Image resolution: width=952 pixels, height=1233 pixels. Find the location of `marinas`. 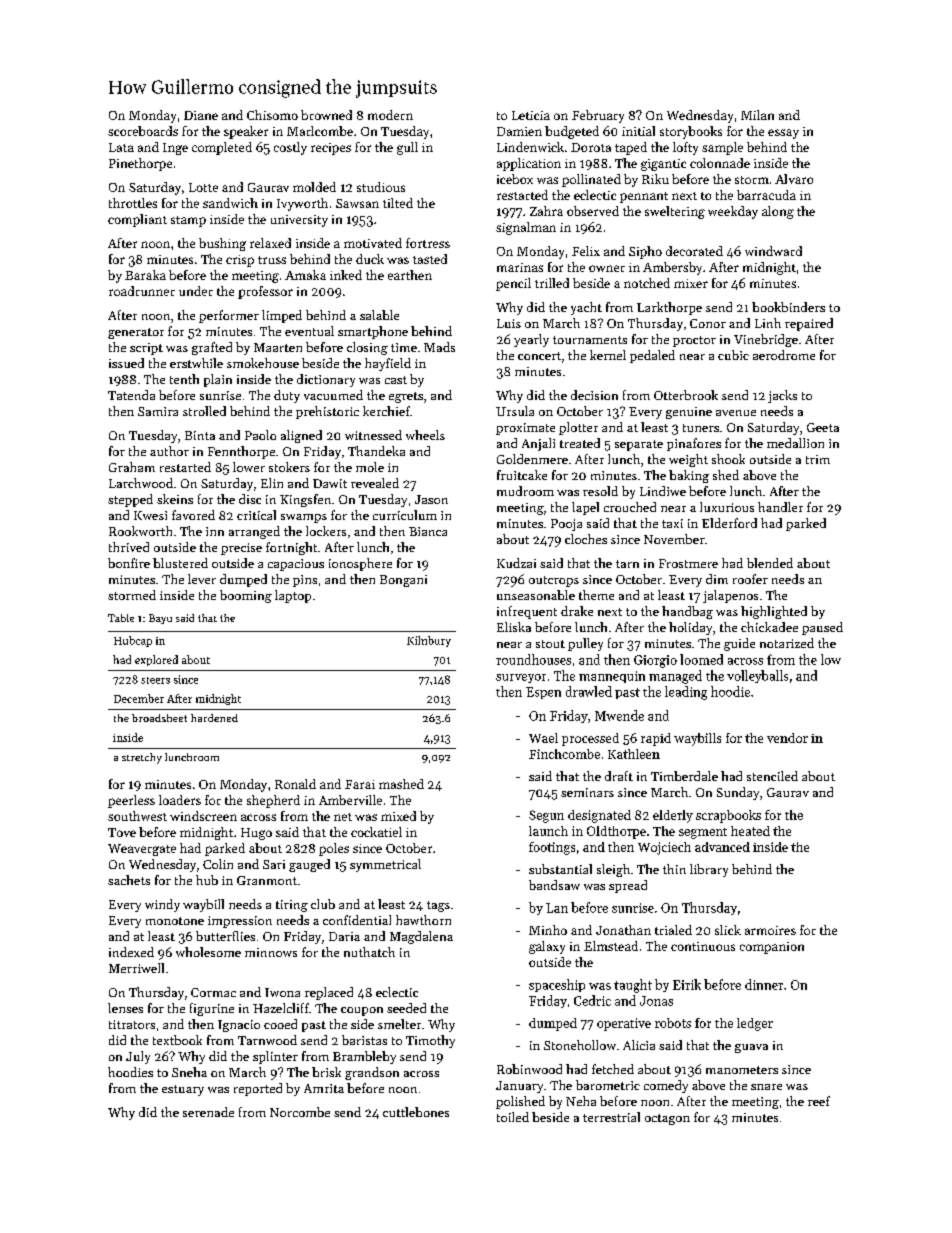

marinas is located at coordinates (520, 267).
